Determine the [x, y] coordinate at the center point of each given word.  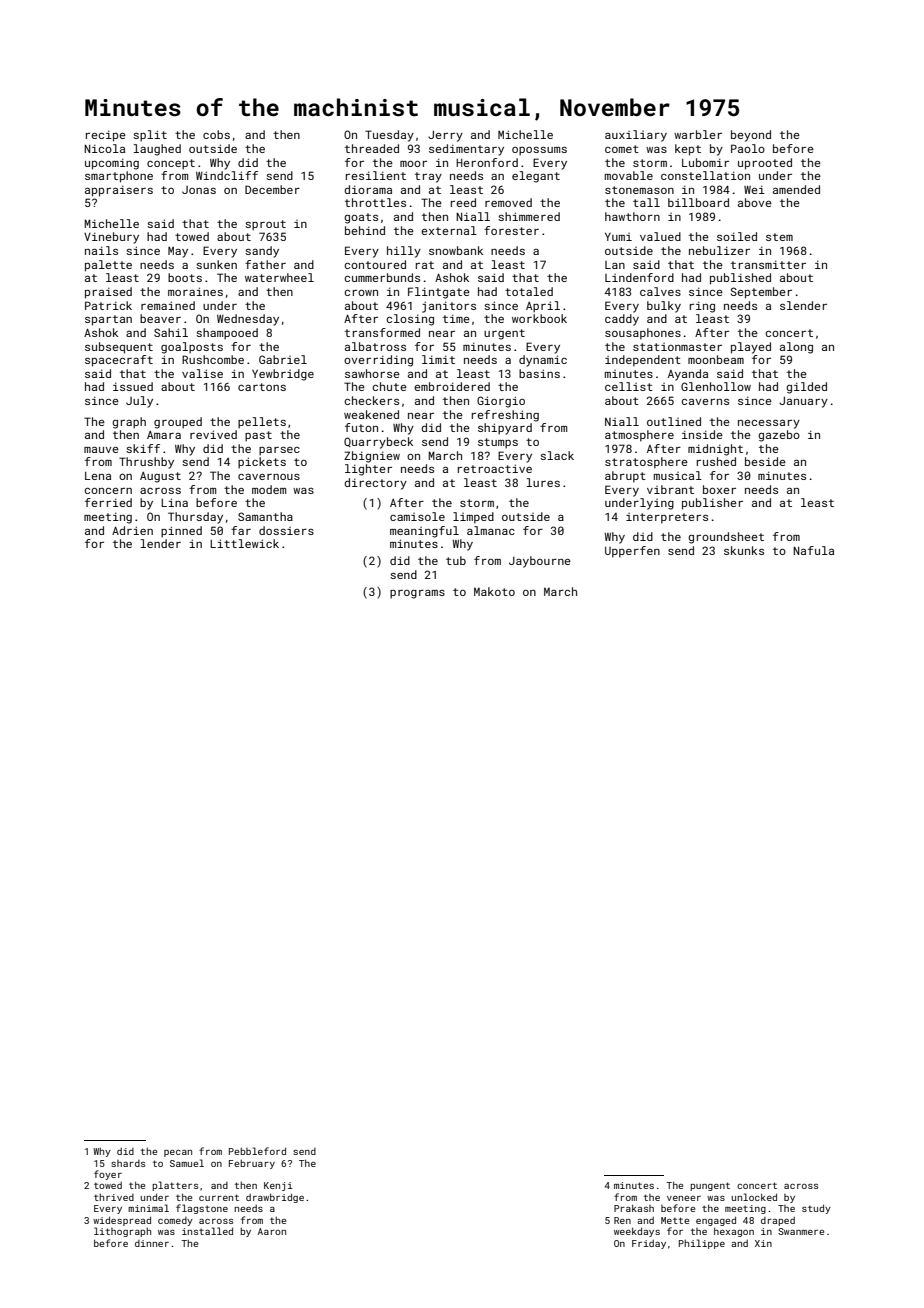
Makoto [494, 591]
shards [128, 1163]
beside [765, 461]
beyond [751, 136]
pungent [710, 1186]
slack [557, 455]
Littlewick [244, 543]
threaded [372, 148]
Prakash [634, 1208]
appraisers [119, 191]
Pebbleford [257, 1151]
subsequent [119, 348]
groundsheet [726, 538]
